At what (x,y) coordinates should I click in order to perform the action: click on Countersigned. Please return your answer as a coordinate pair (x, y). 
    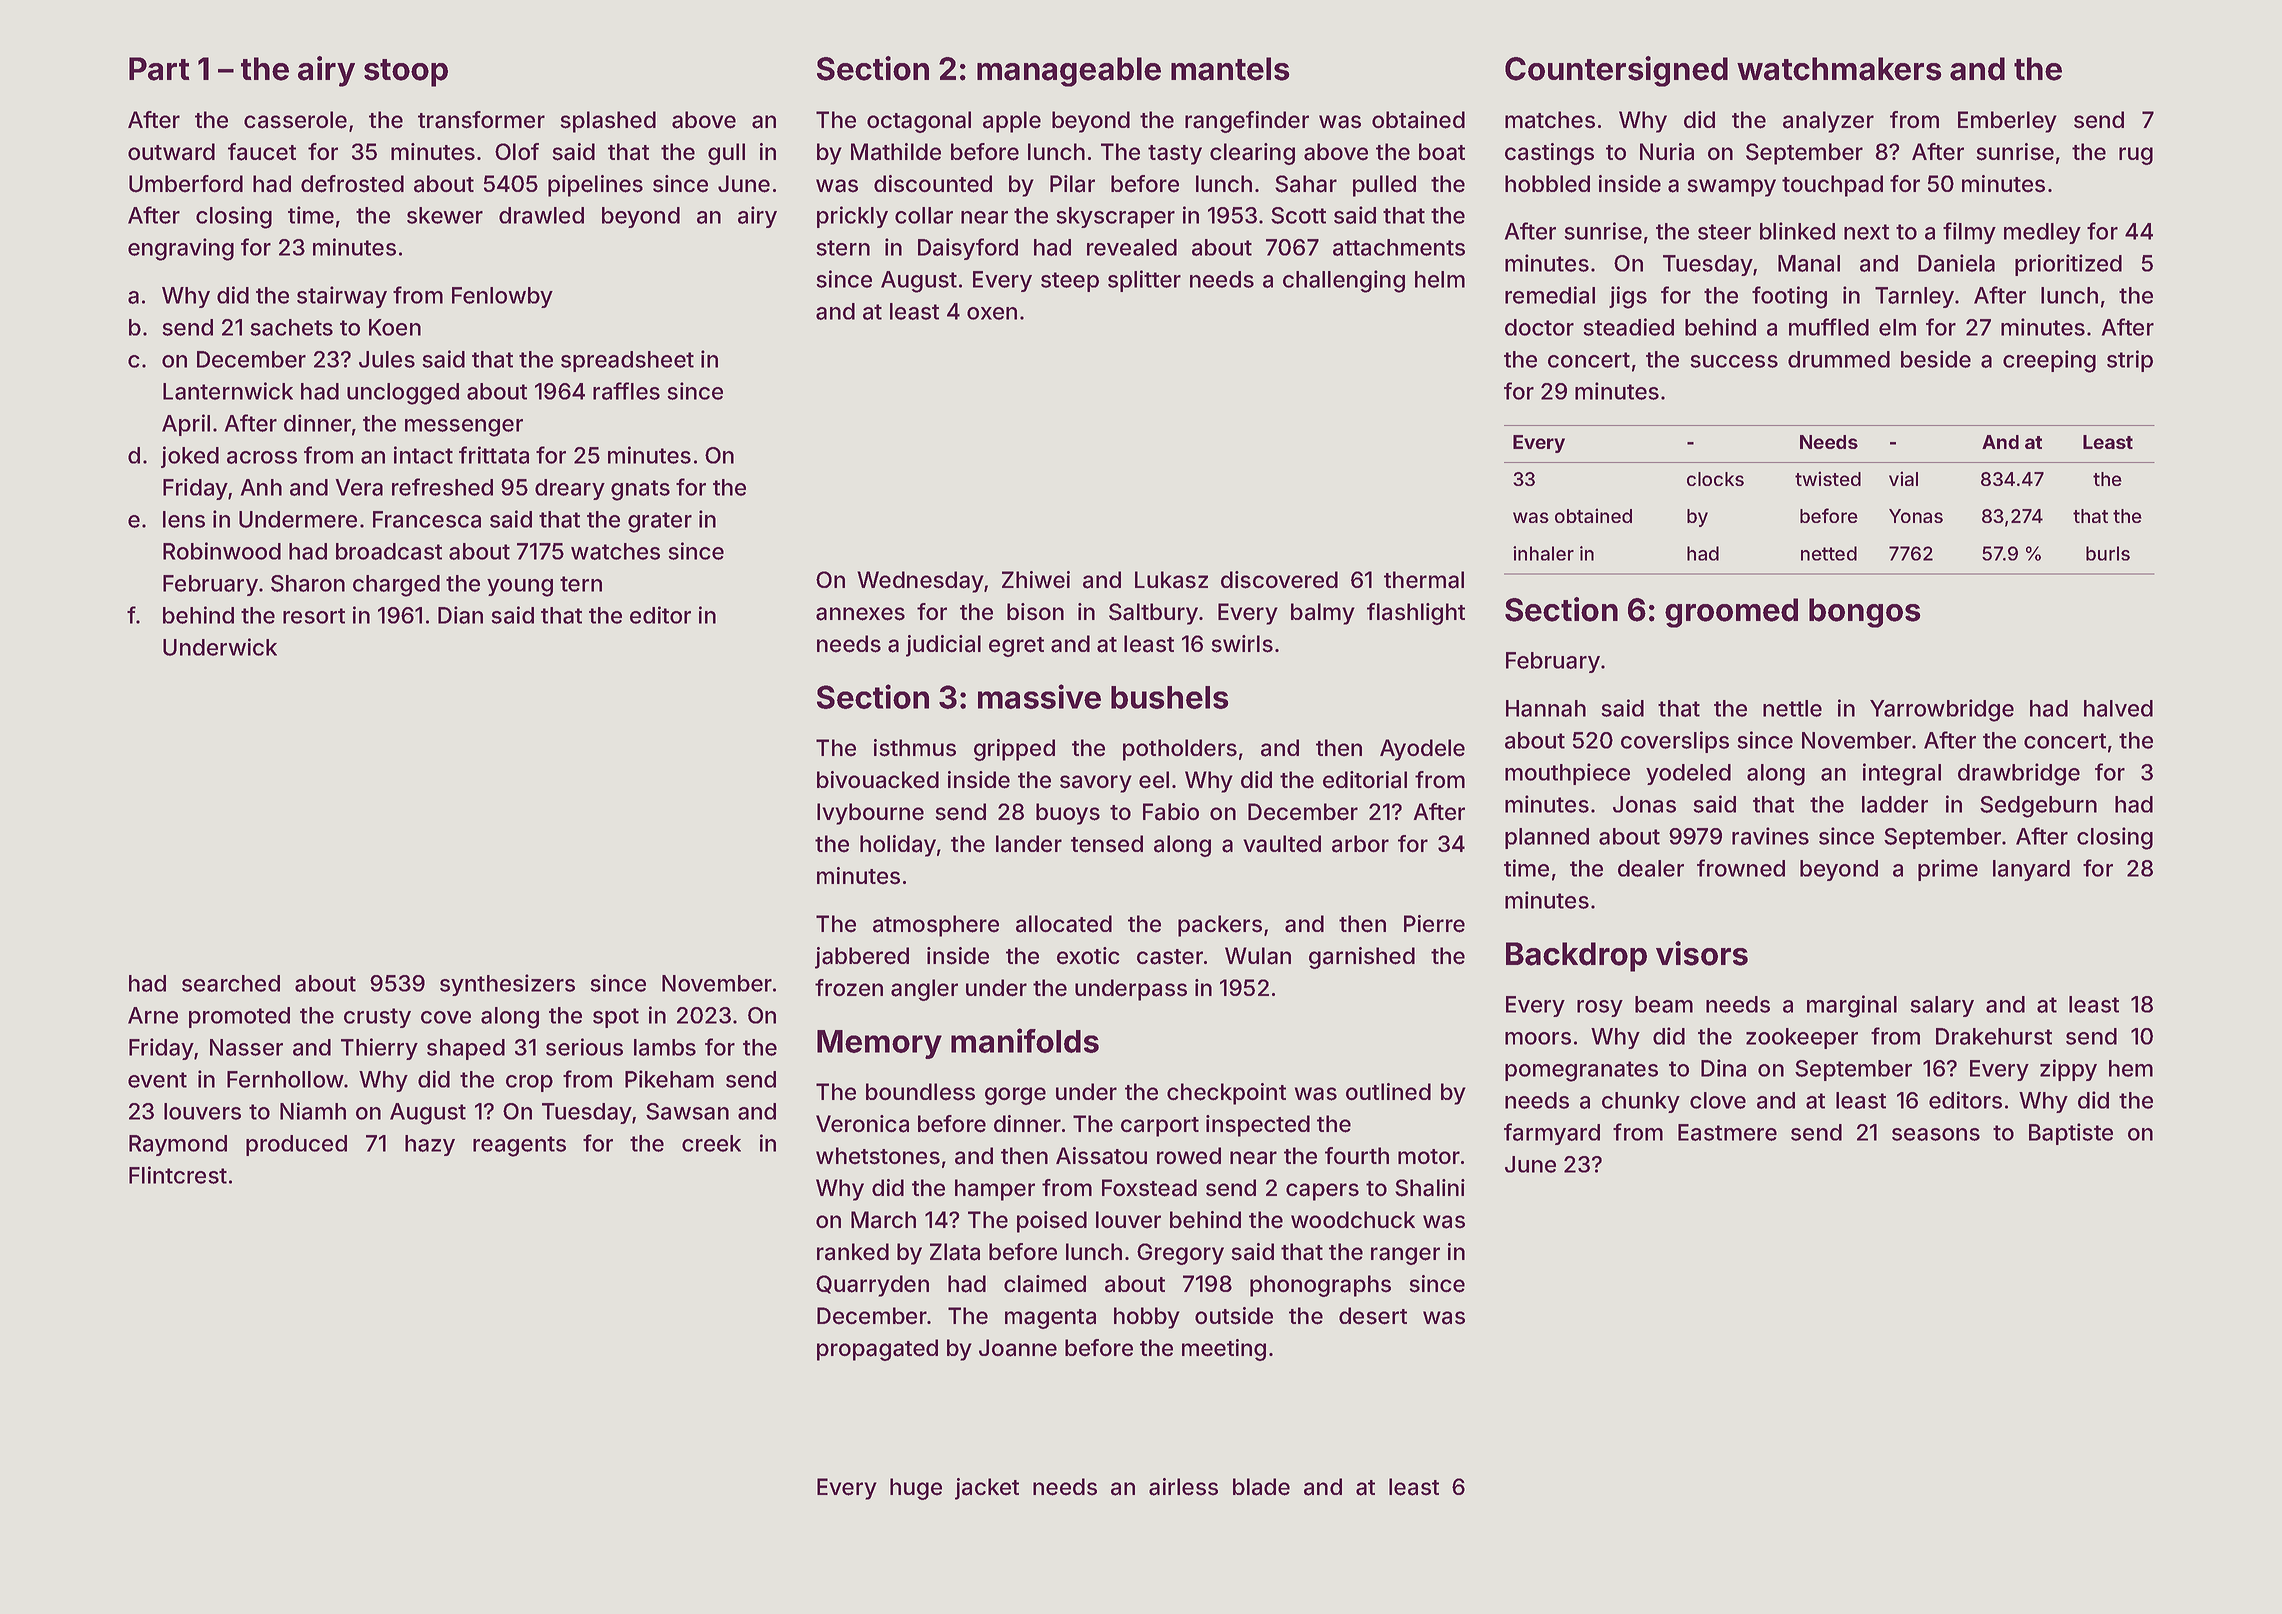
    Looking at the image, I should click on (1616, 71).
